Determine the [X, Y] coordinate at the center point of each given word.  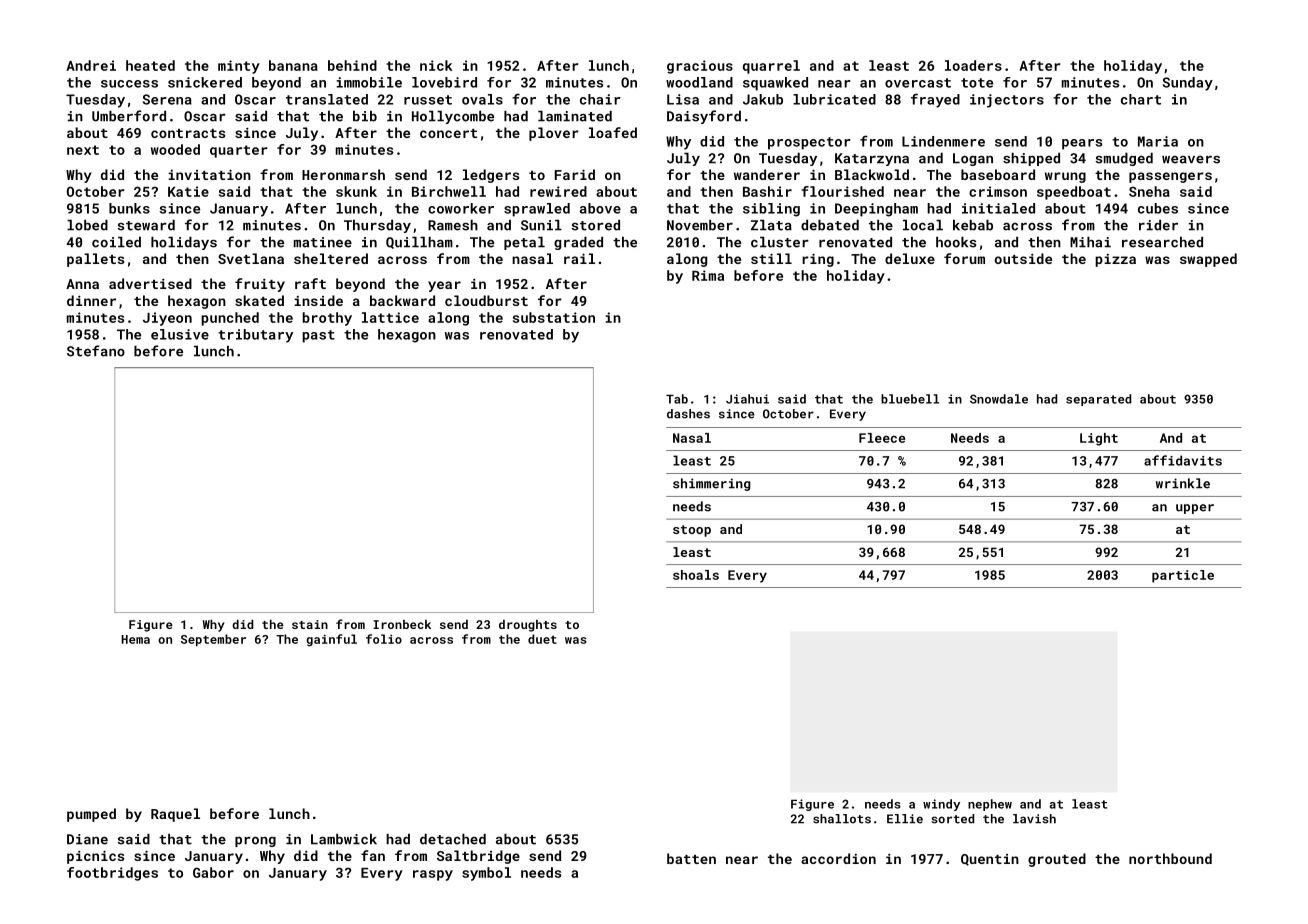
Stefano [96, 351]
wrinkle [1183, 483]
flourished [842, 191]
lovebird [444, 82]
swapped [1208, 260]
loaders [973, 65]
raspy [433, 875]
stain [310, 624]
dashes [688, 414]
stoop [692, 531]
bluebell [910, 399]
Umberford [129, 116]
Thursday [377, 226]
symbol [486, 874]
